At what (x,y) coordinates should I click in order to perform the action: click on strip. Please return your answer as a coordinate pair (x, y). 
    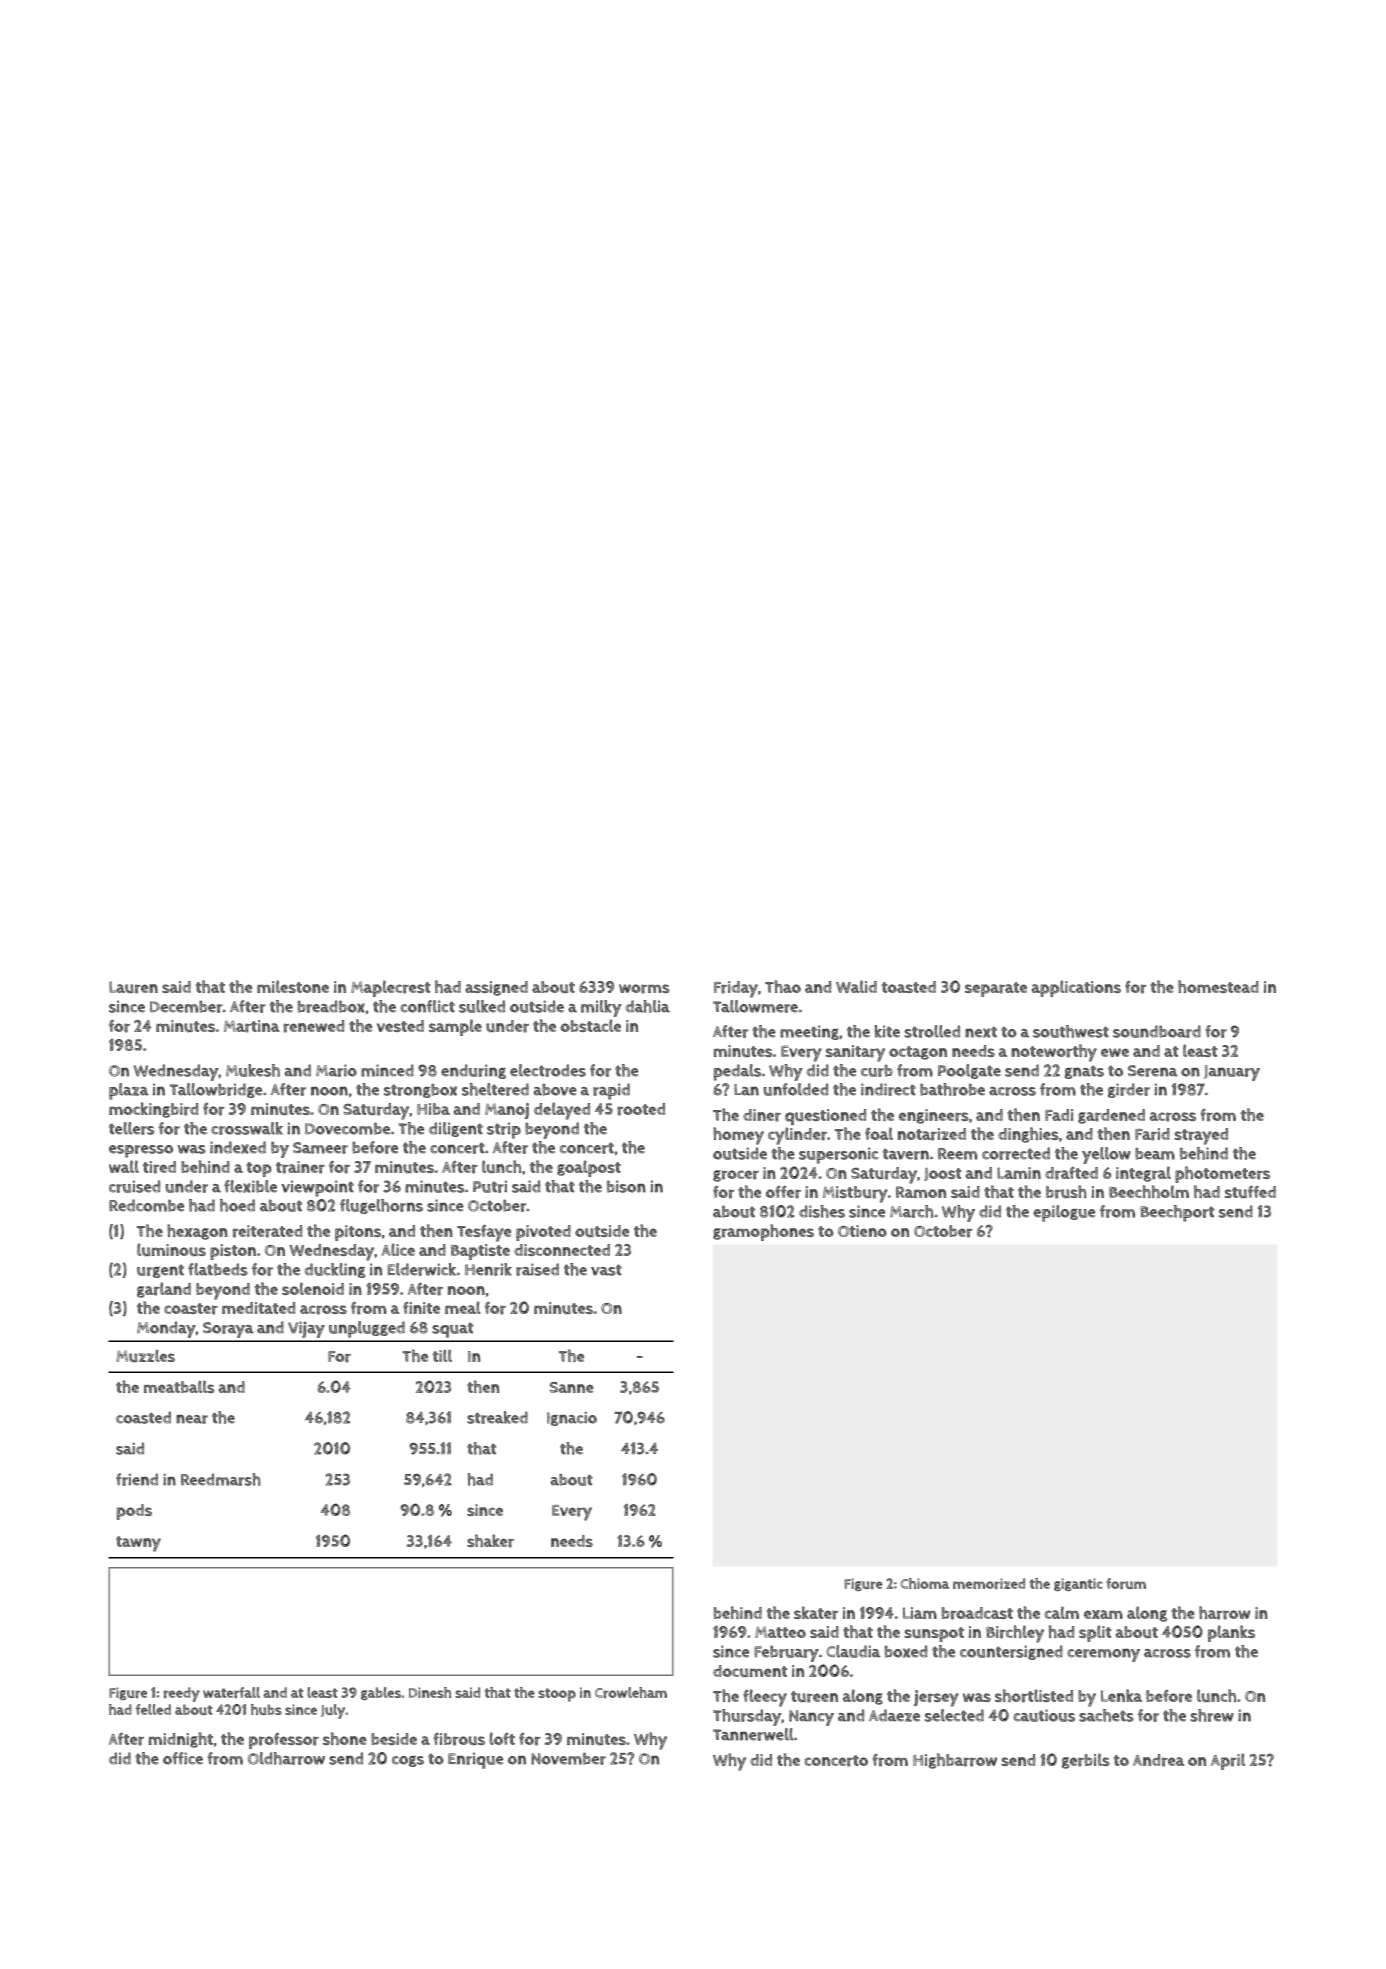
    Looking at the image, I should click on (504, 1130).
